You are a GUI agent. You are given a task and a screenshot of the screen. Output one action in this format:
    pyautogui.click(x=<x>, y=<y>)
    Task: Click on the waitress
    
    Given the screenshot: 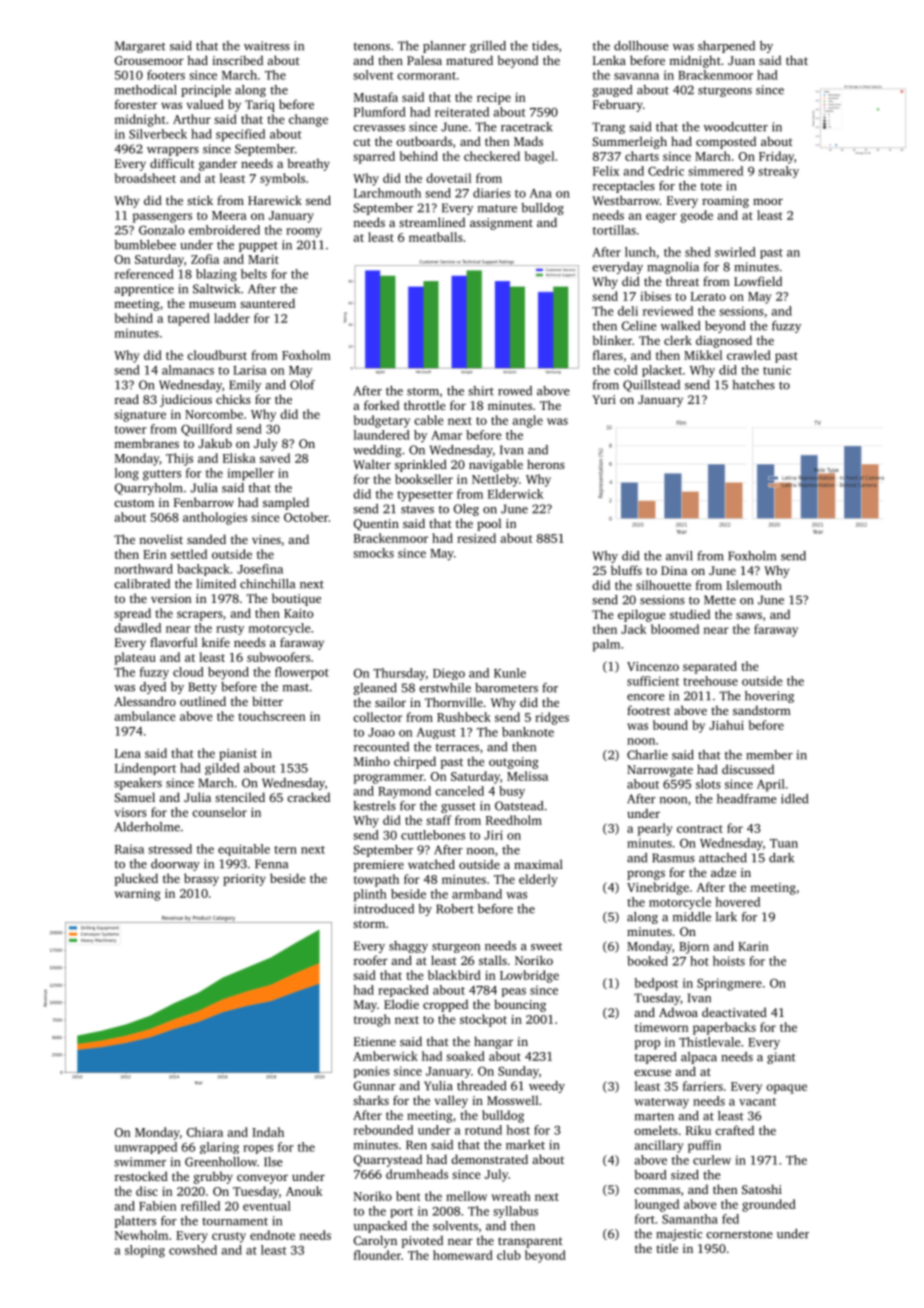 What is the action you would take?
    pyautogui.click(x=267, y=46)
